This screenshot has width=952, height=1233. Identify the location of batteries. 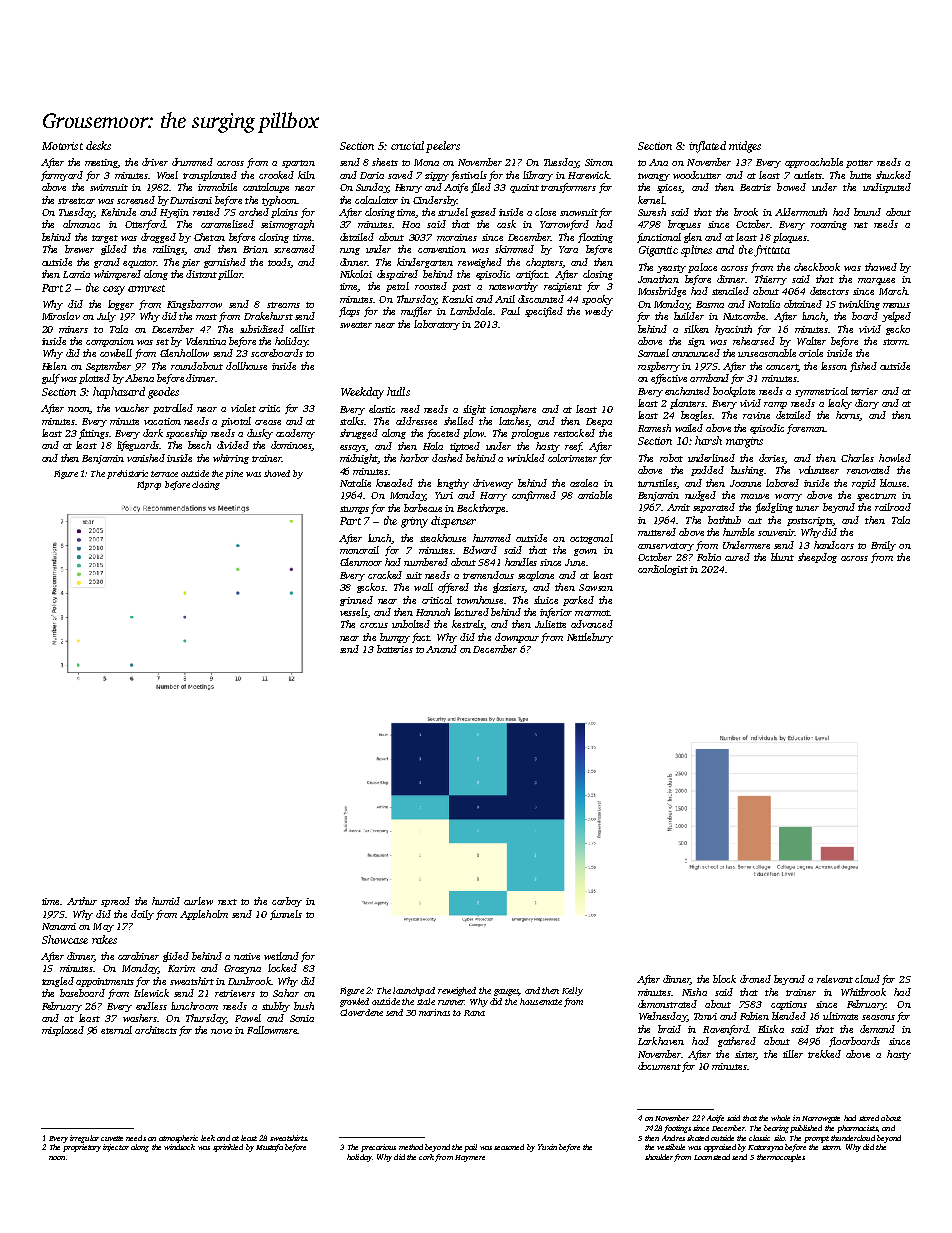
(395, 649).
